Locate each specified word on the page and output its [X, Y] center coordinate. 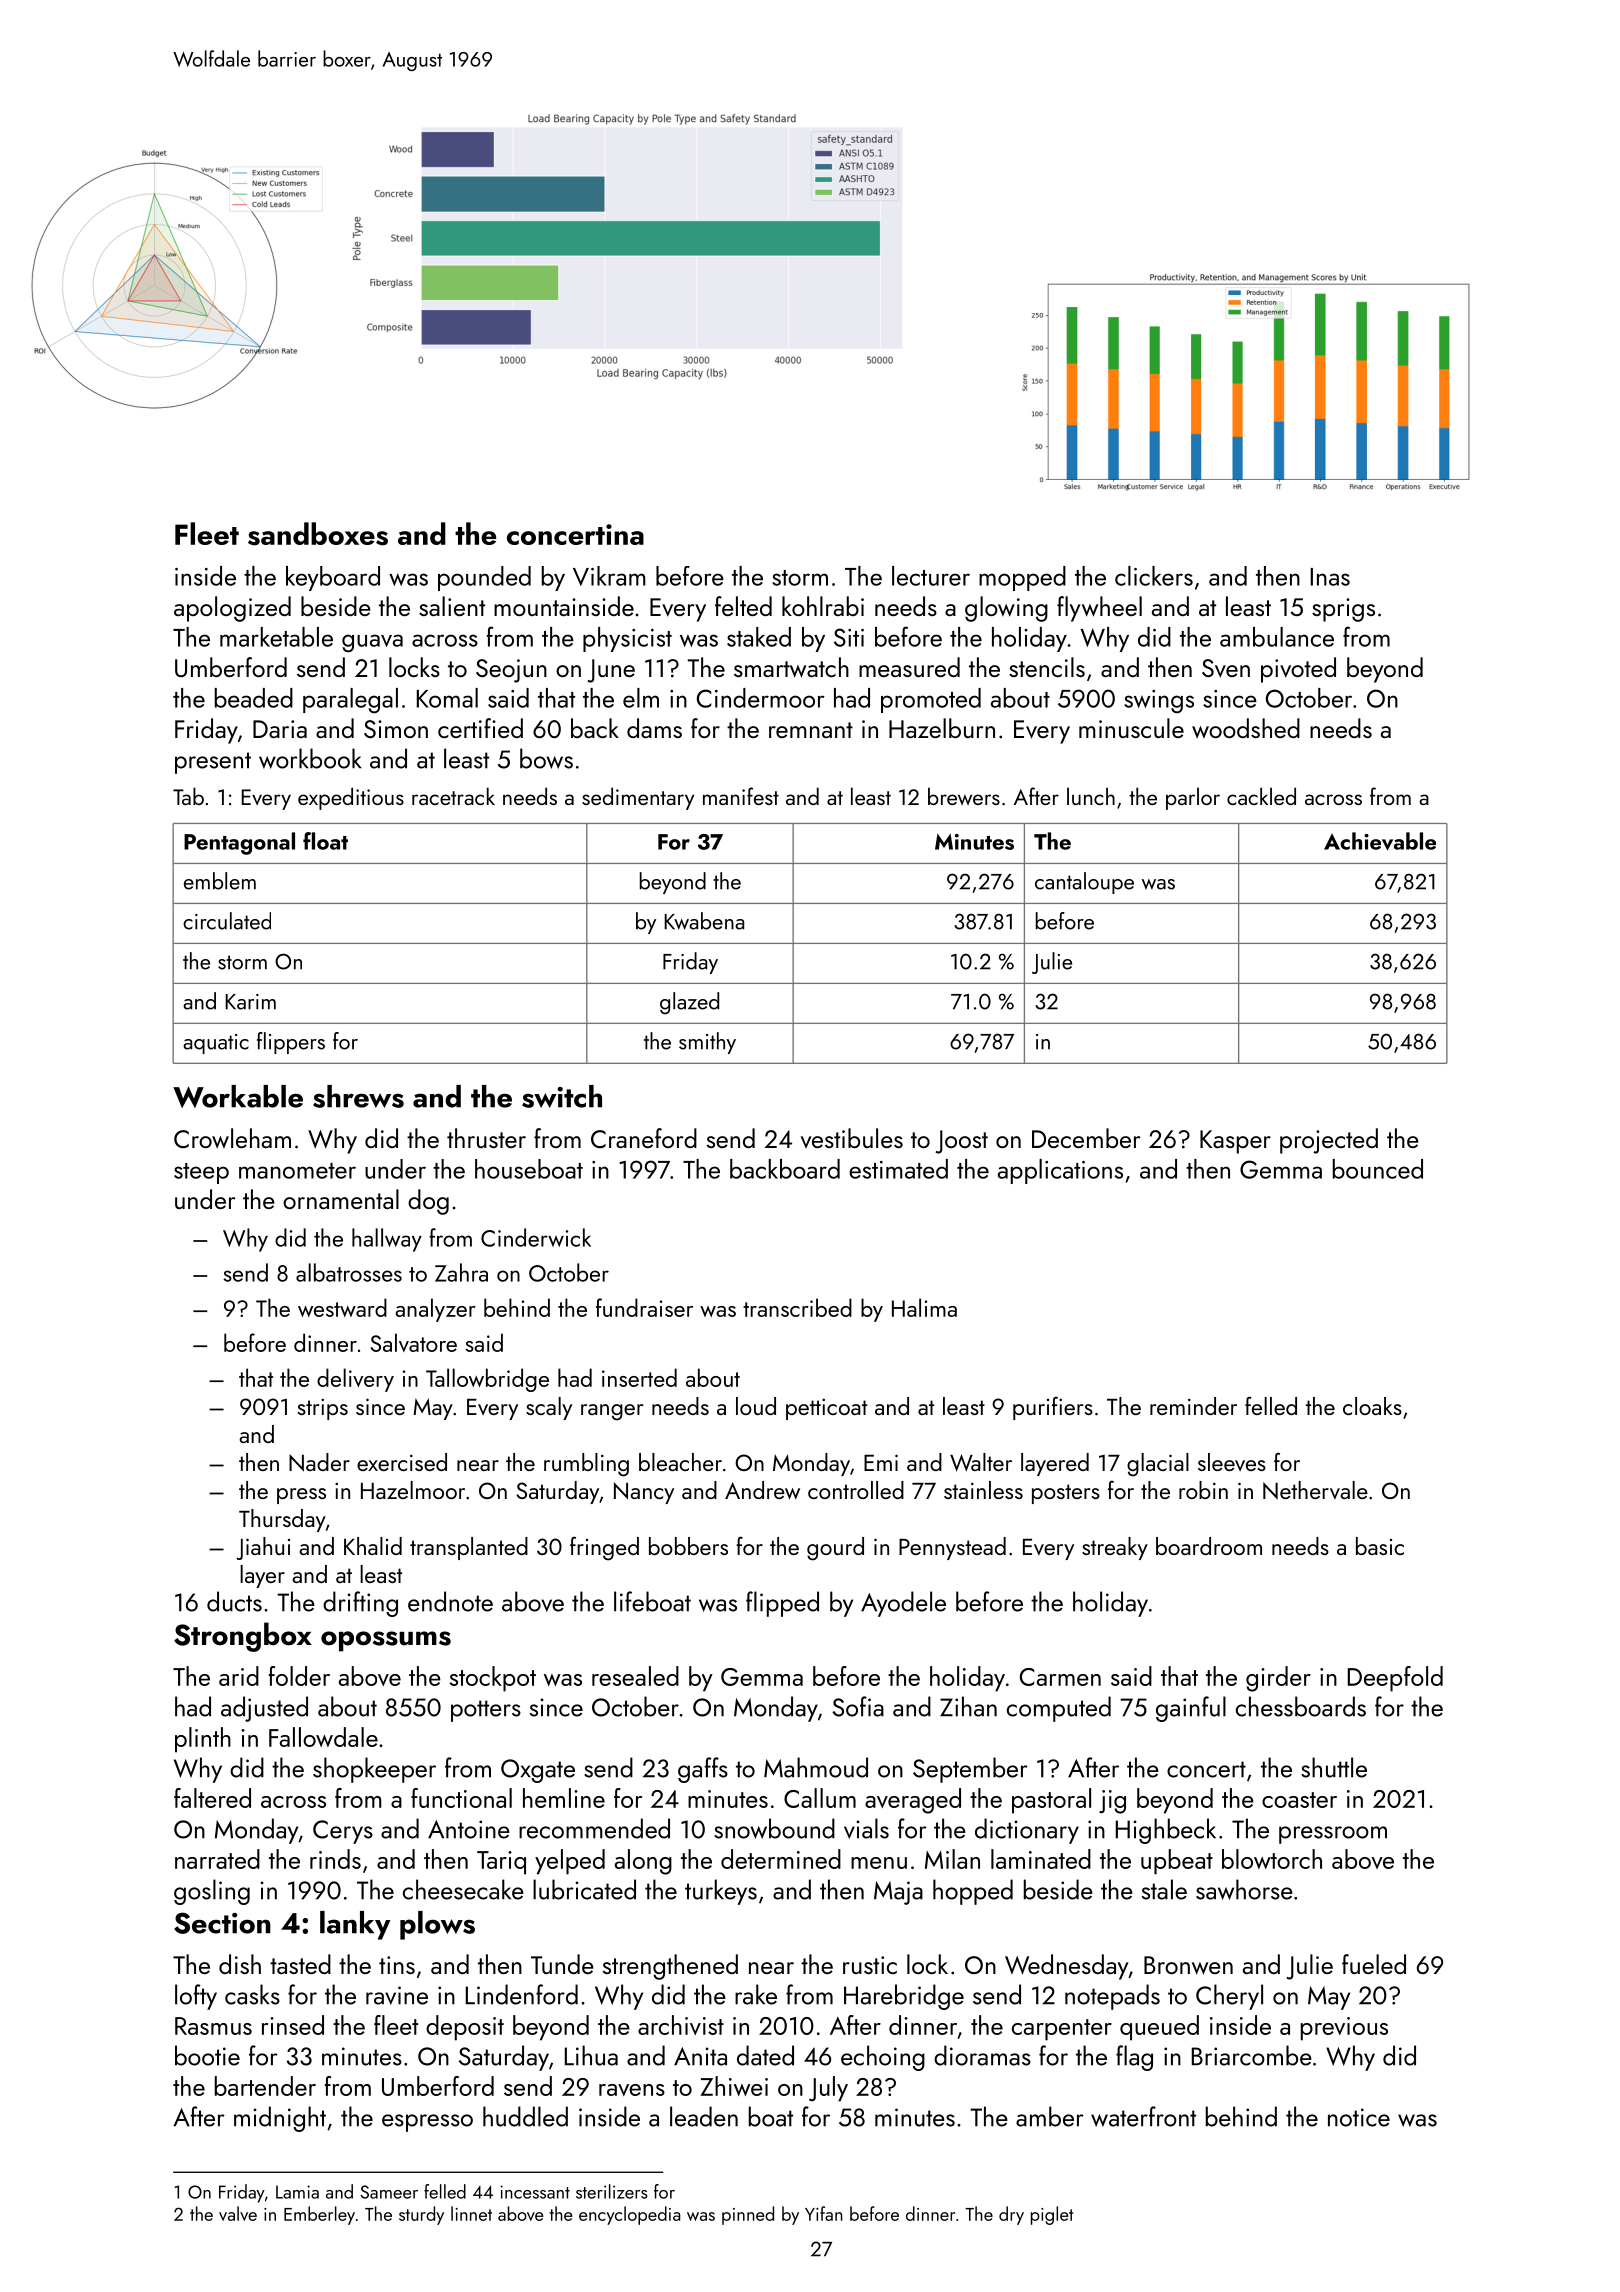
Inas [1330, 577]
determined [781, 1859]
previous [1344, 2029]
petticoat [826, 1409]
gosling [212, 1892]
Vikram [609, 576]
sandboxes [318, 534]
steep [201, 1173]
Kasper [1235, 1142]
